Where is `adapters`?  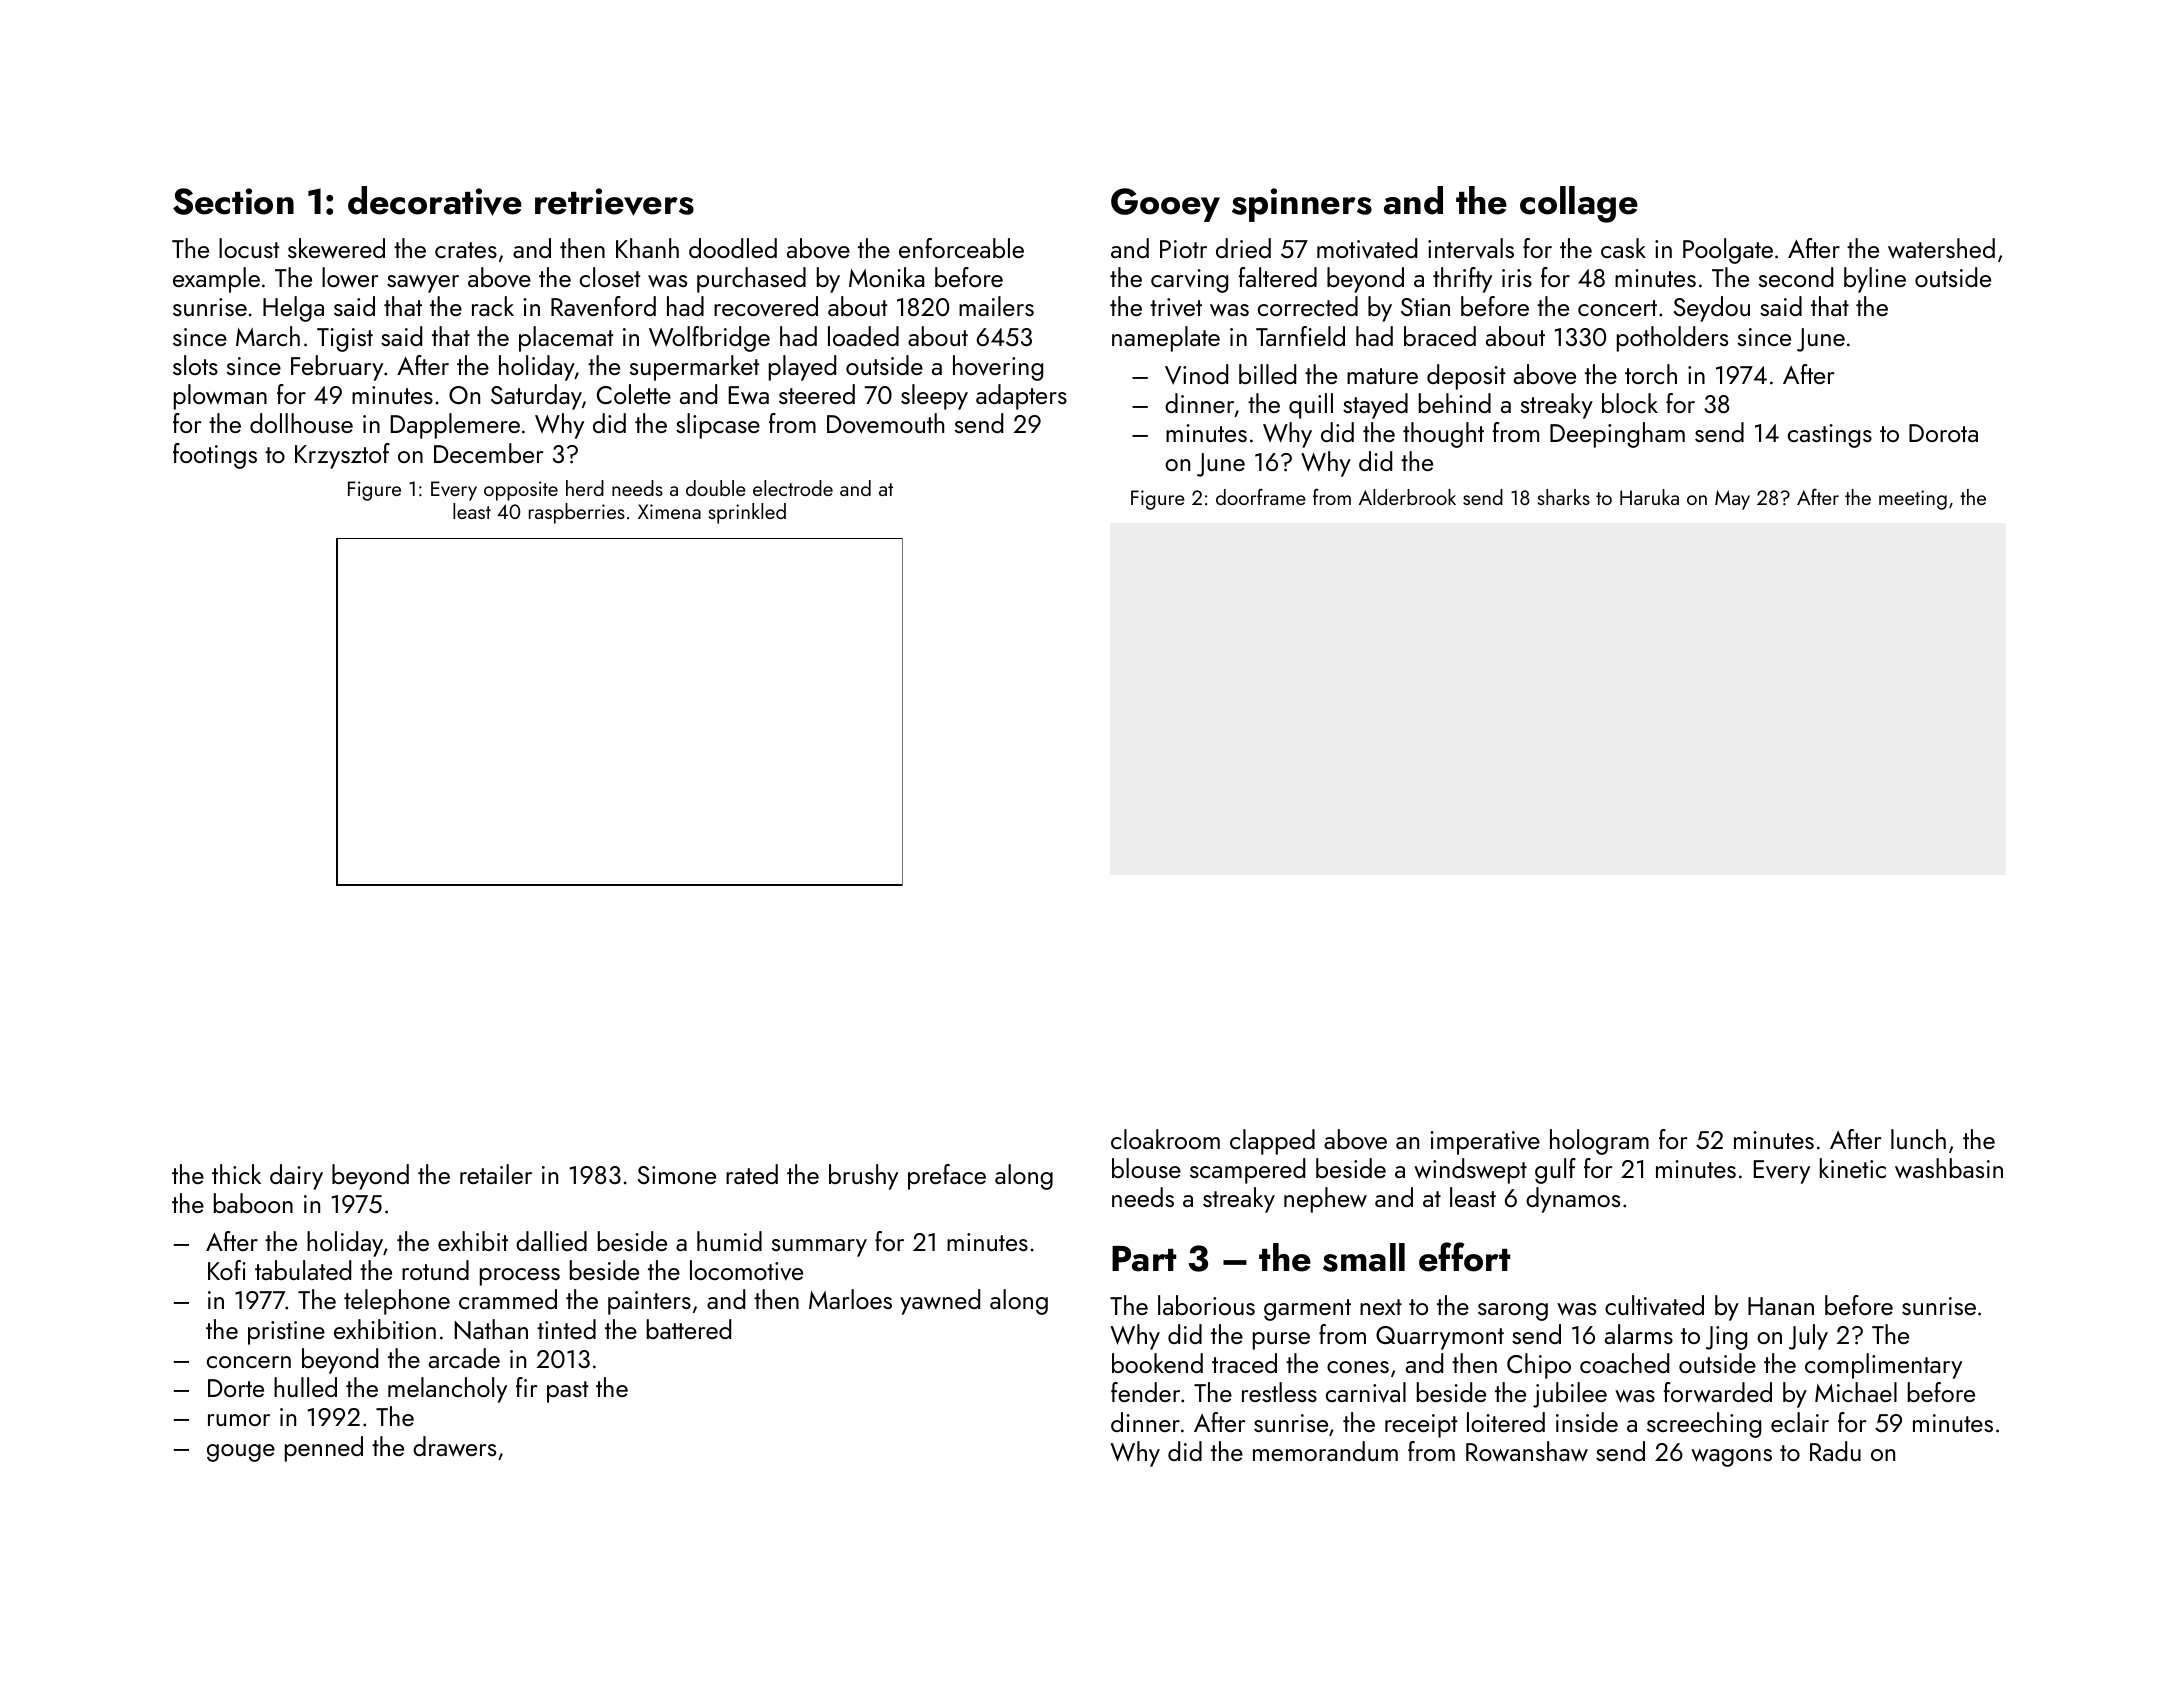 adapters is located at coordinates (1021, 397).
